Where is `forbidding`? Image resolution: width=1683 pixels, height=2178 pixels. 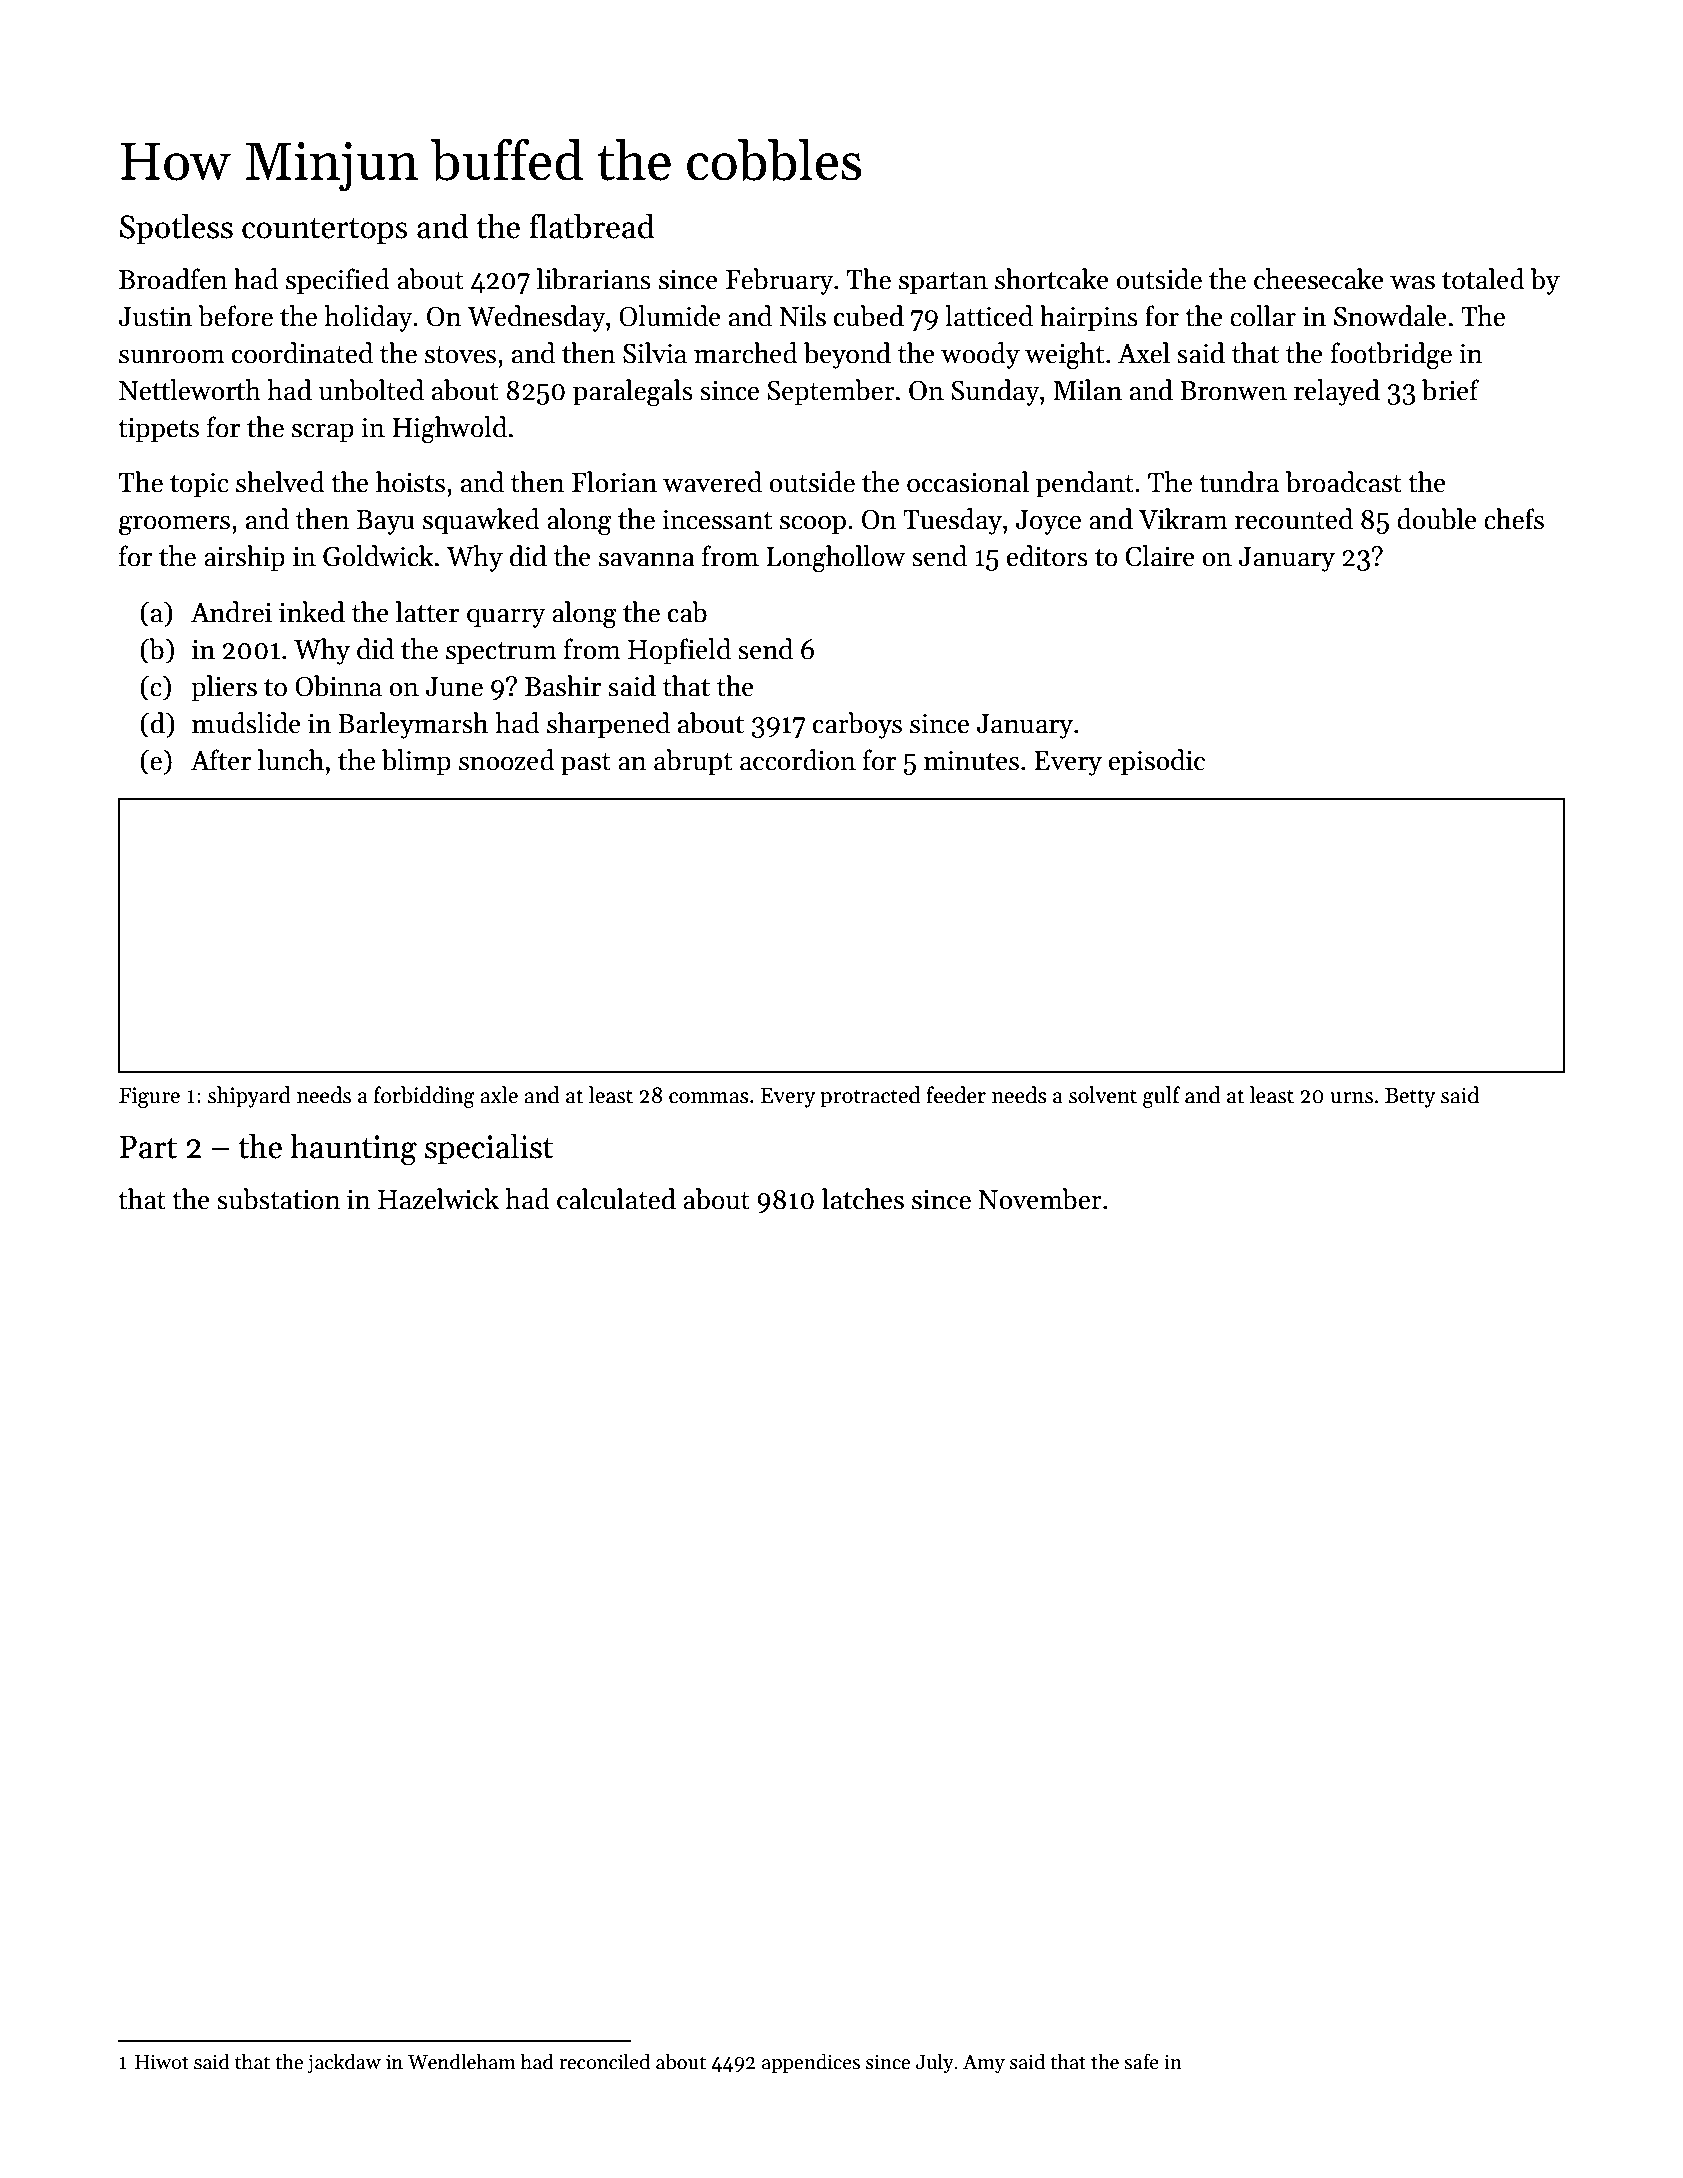 forbidding is located at coordinates (424, 1097).
